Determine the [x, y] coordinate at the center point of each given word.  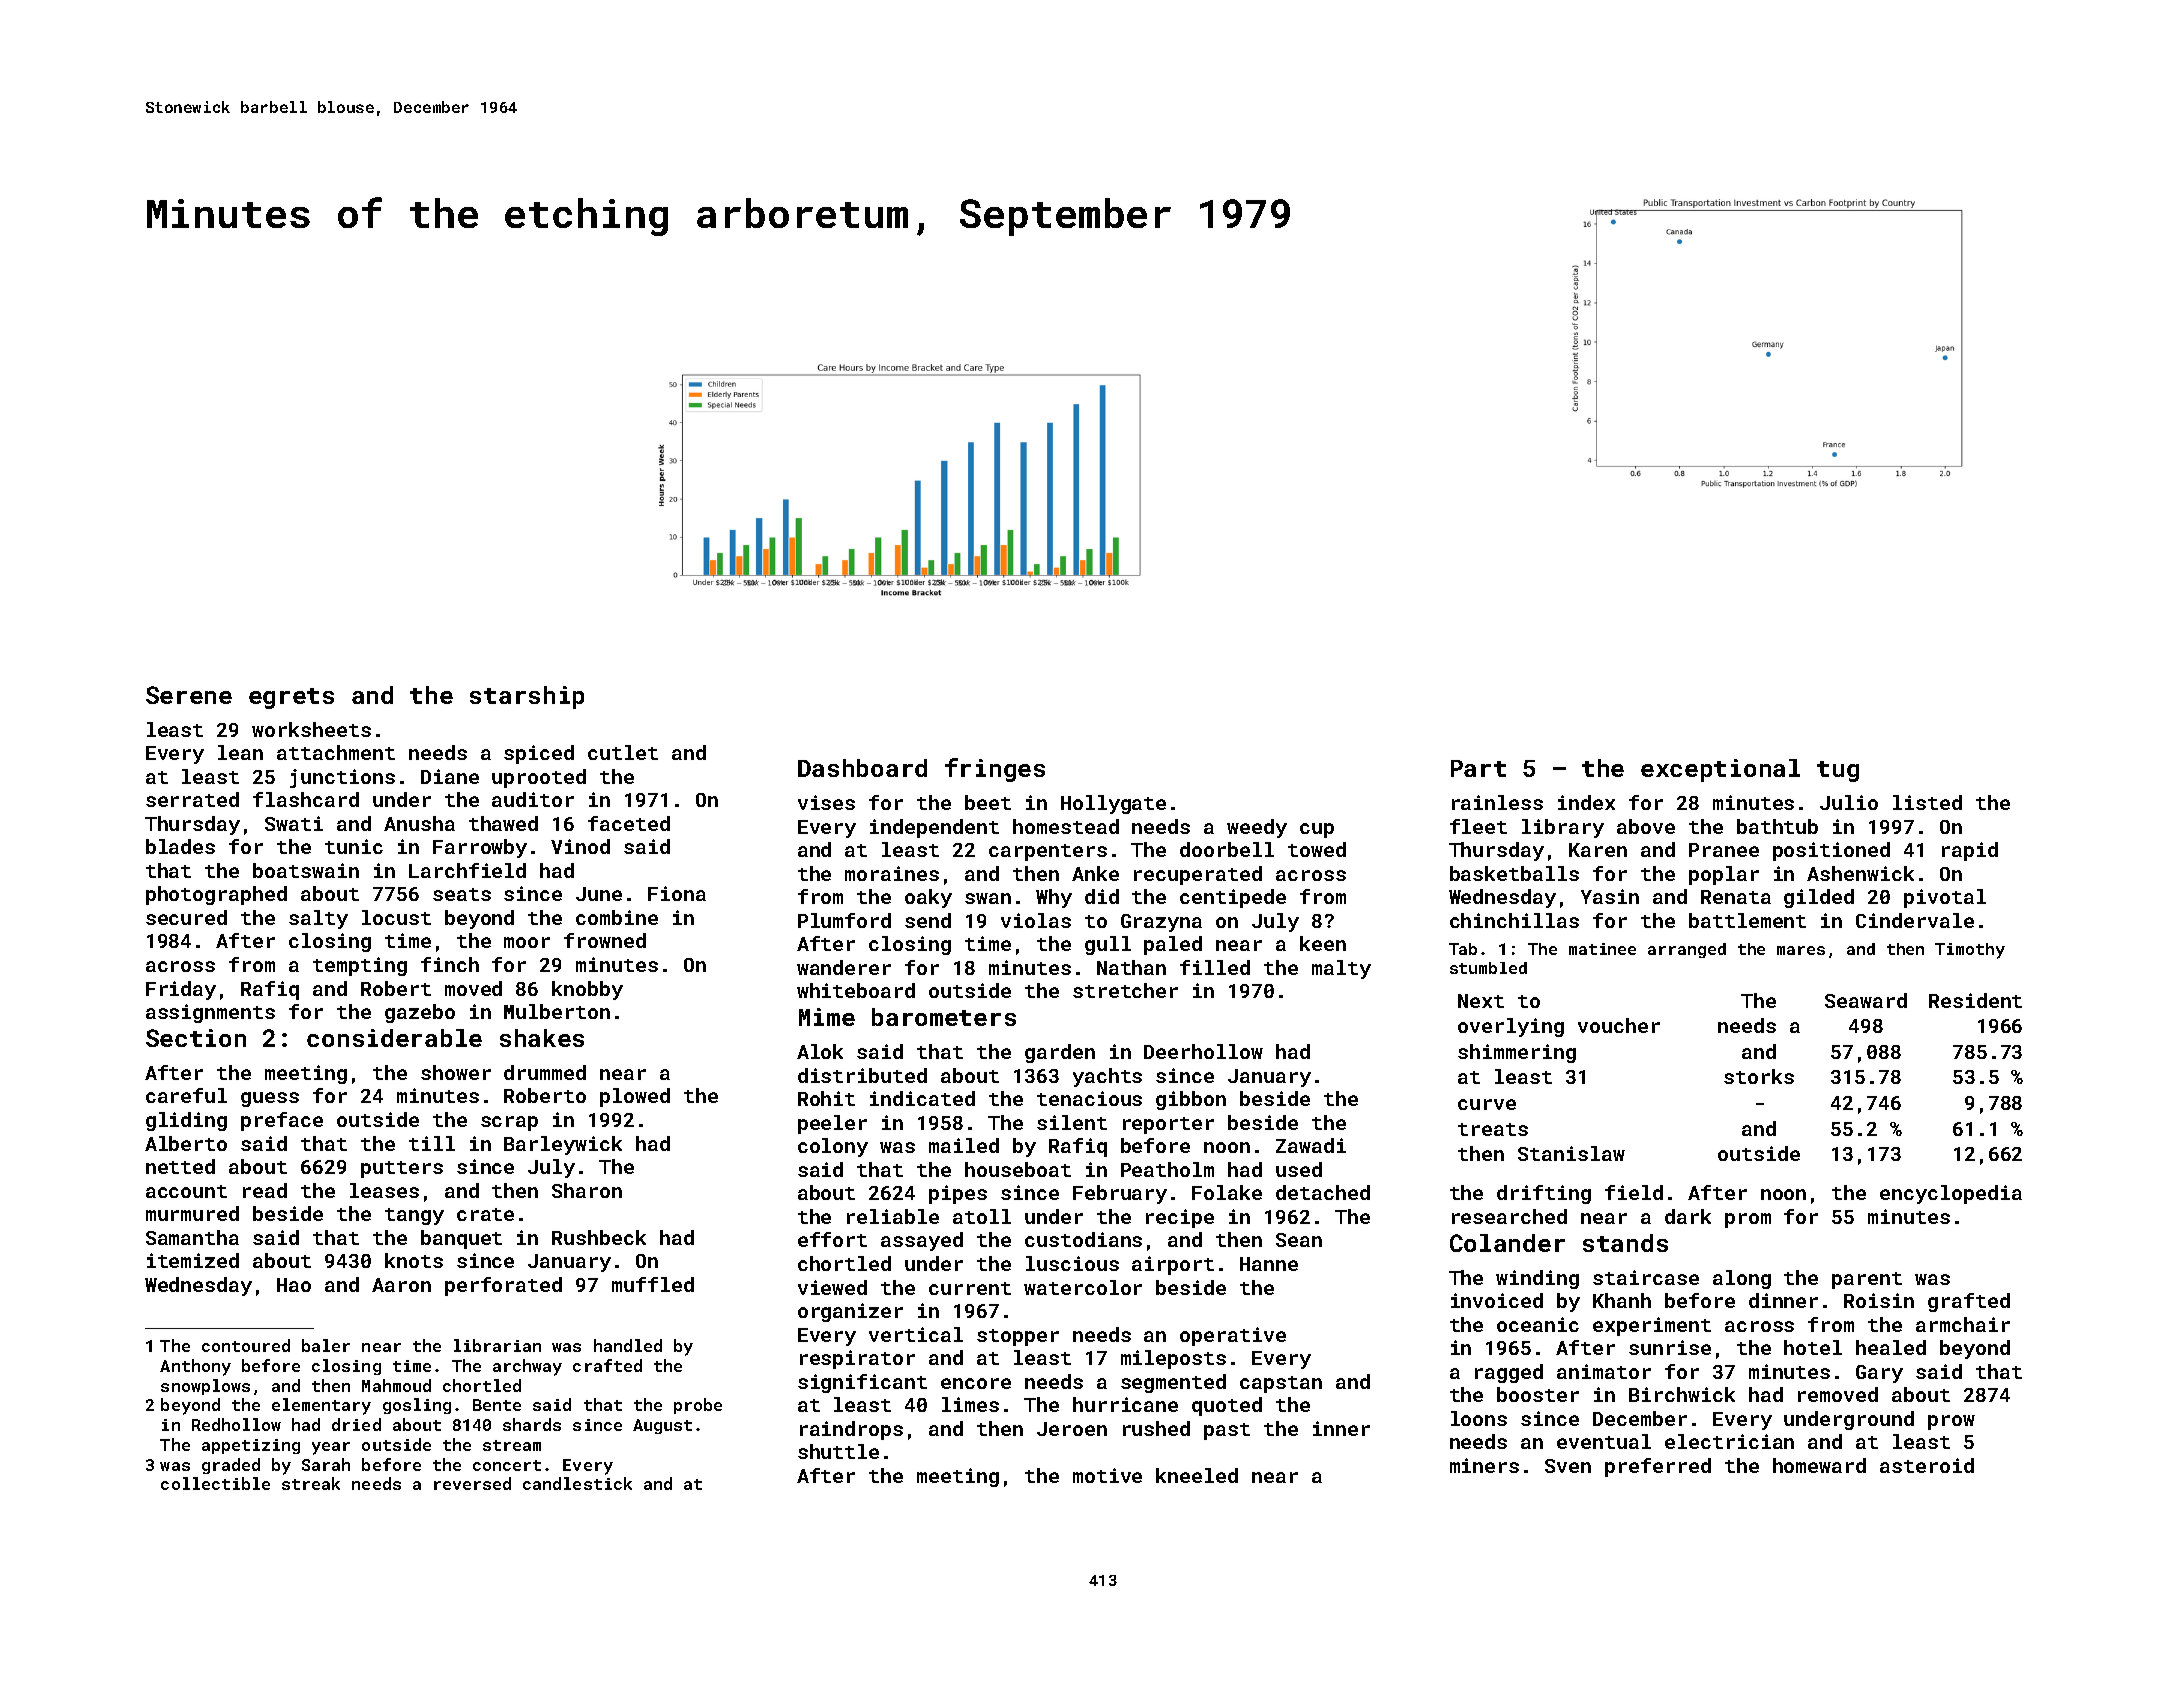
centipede [1233, 898]
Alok [820, 1051]
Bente [497, 1405]
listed [1927, 802]
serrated [192, 799]
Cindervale [1915, 920]
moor [527, 942]
